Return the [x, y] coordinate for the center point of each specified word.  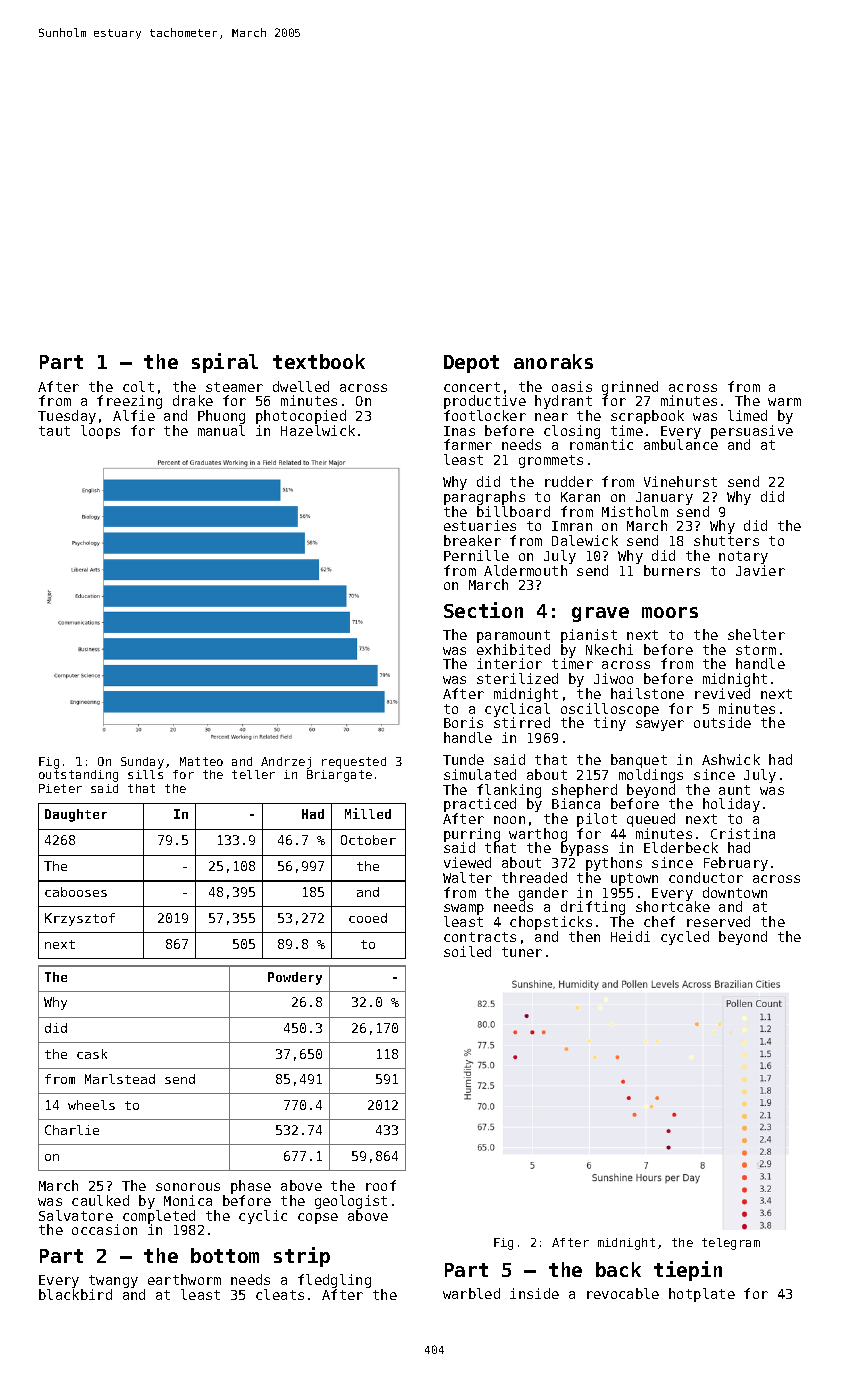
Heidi [630, 936]
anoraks [553, 361]
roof [381, 1185]
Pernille [476, 555]
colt [138, 386]
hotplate [702, 1295]
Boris [463, 722]
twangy [113, 1281]
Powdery [295, 978]
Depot [471, 364]
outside [722, 722]
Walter [467, 877]
